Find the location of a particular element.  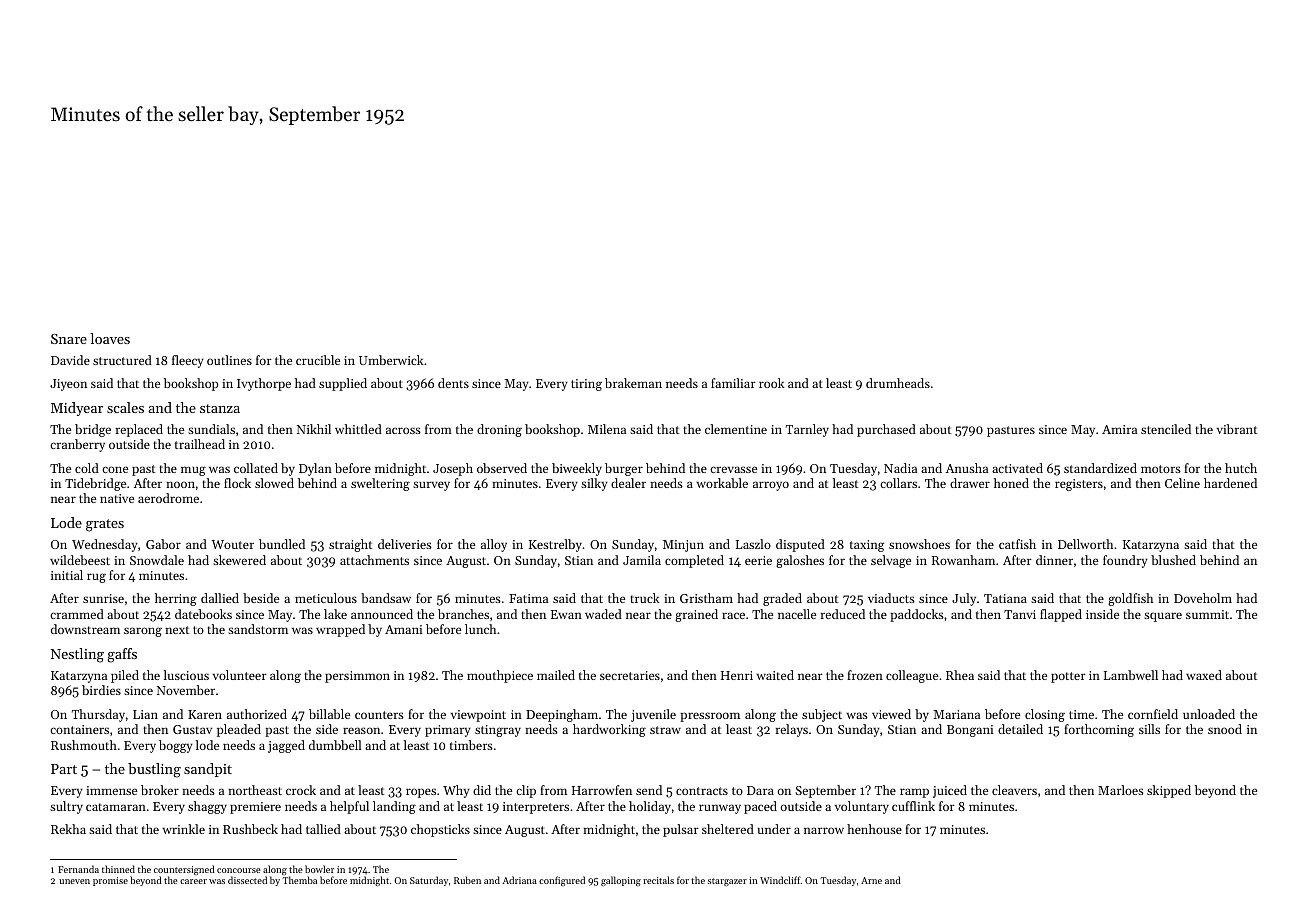

Kestrelby is located at coordinates (555, 545).
